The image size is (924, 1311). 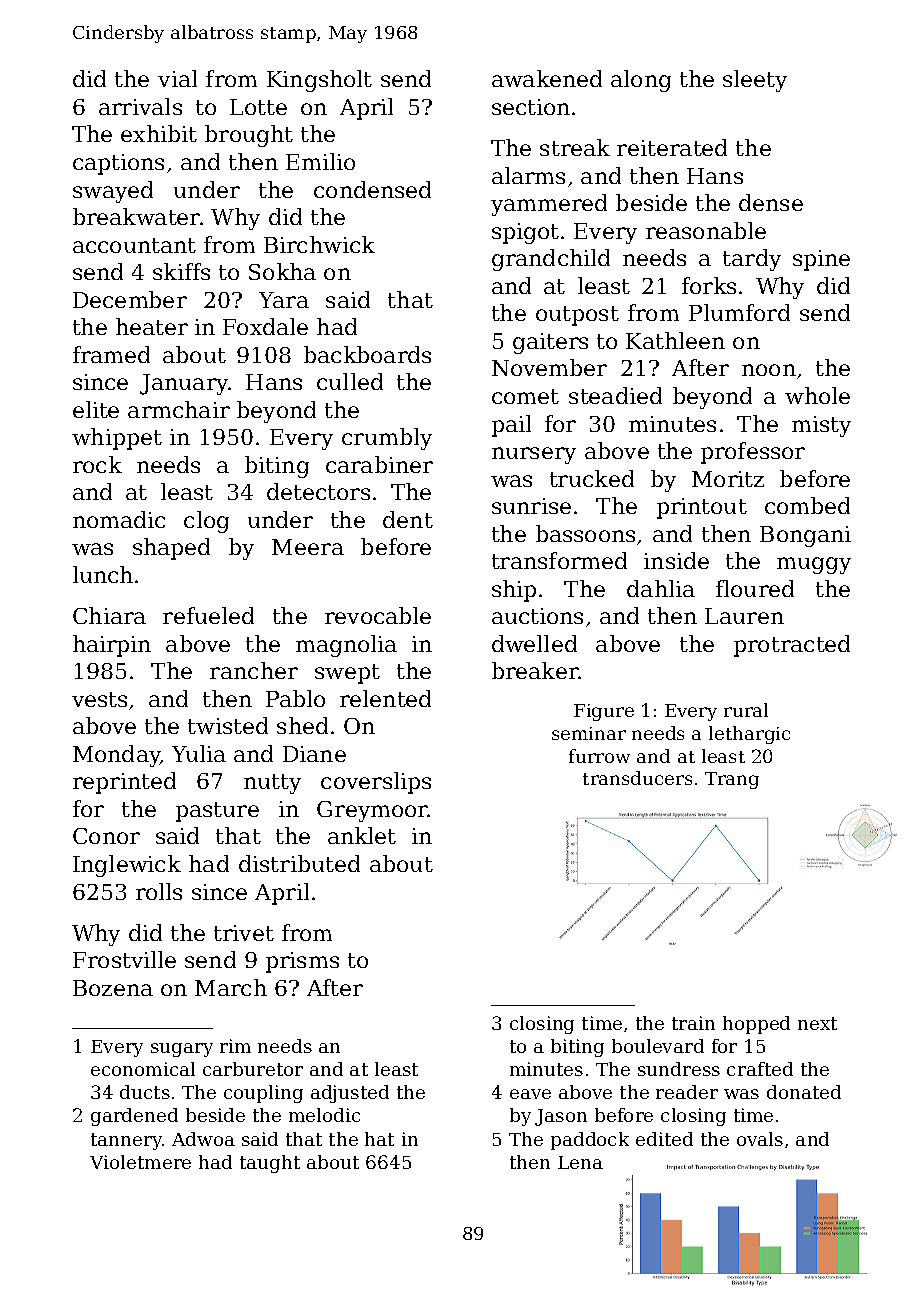 What do you see at coordinates (580, 1162) in the document?
I see `Lena` at bounding box center [580, 1162].
